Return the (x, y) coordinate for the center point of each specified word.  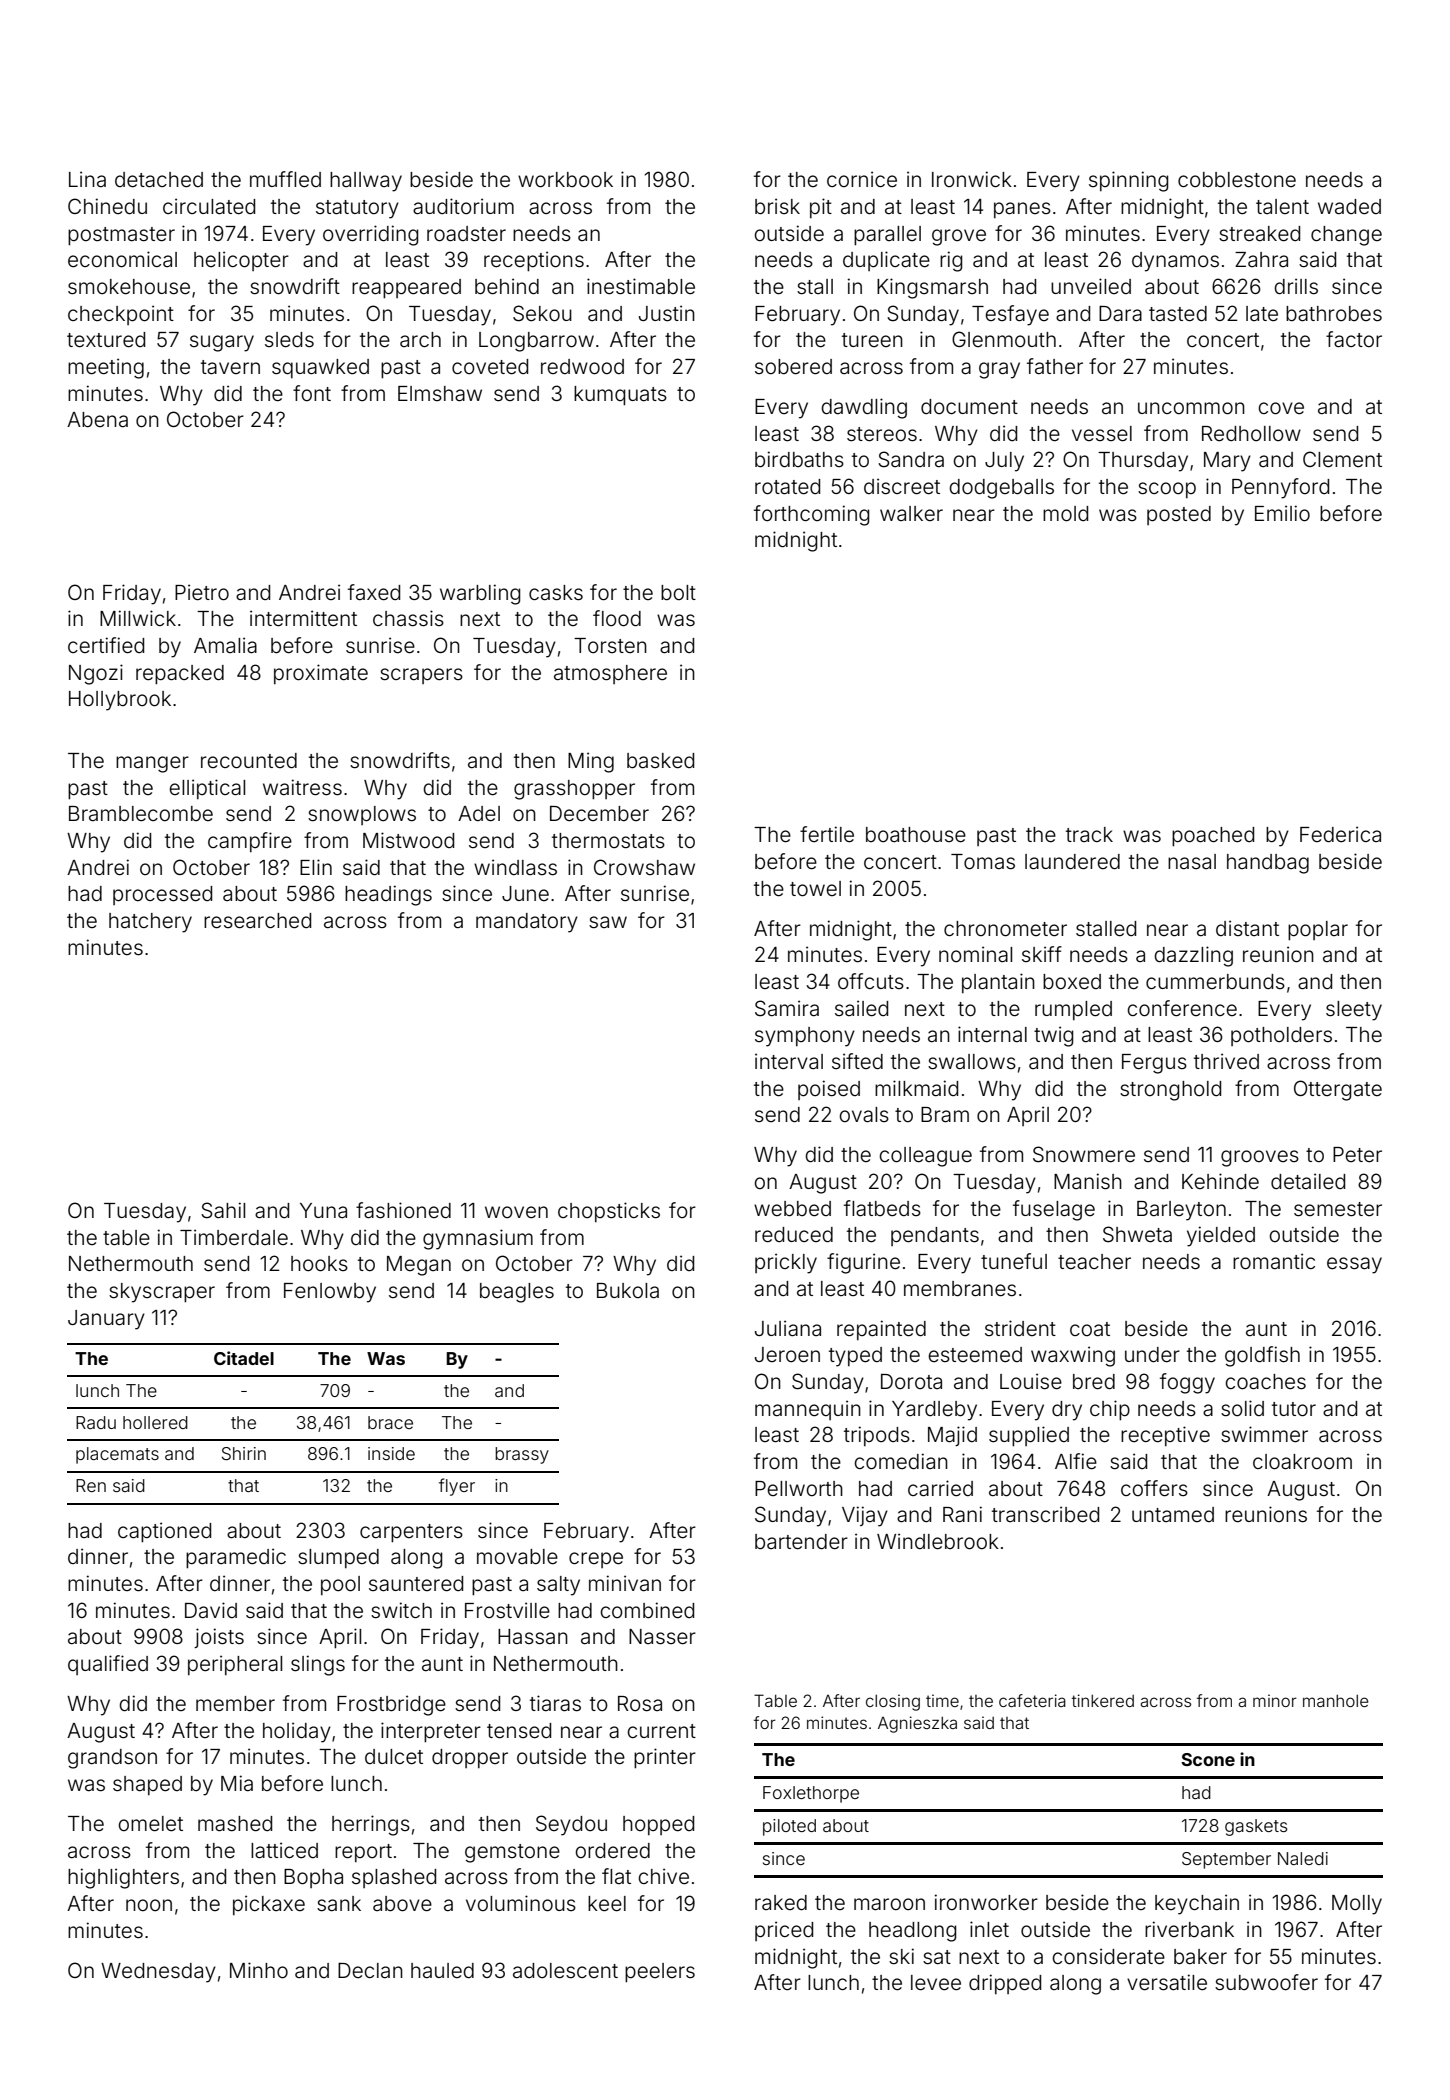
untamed (1173, 1514)
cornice (862, 179)
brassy (522, 1455)
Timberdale (234, 1237)
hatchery (150, 923)
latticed (284, 1850)
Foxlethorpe (811, 1794)
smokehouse (129, 287)
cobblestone (1237, 180)
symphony (805, 1037)
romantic (1274, 1261)
